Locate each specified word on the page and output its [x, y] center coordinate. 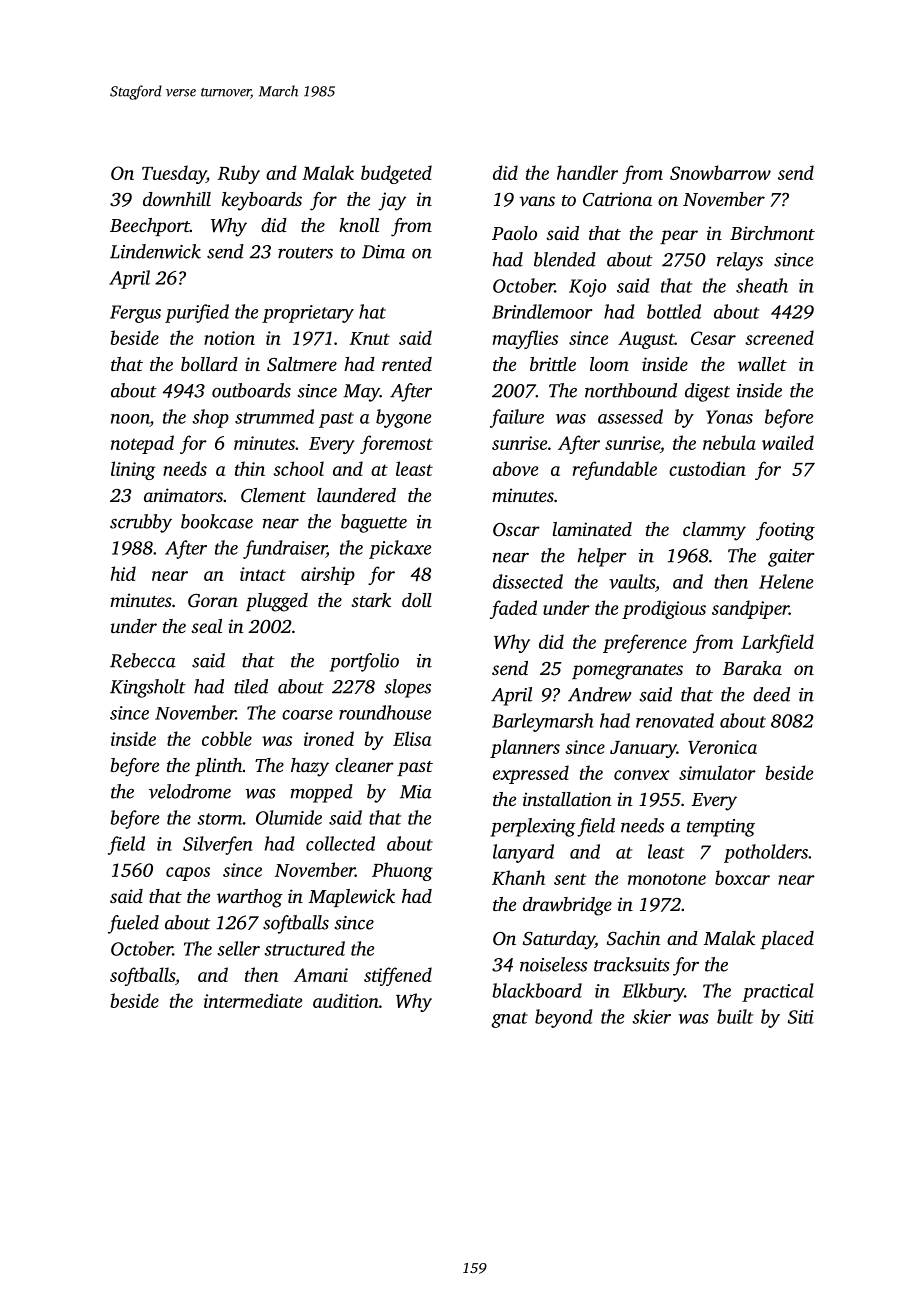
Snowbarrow [720, 172]
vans [537, 201]
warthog [250, 898]
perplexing [533, 827]
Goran [213, 601]
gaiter [791, 558]
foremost [396, 444]
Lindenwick [155, 251]
